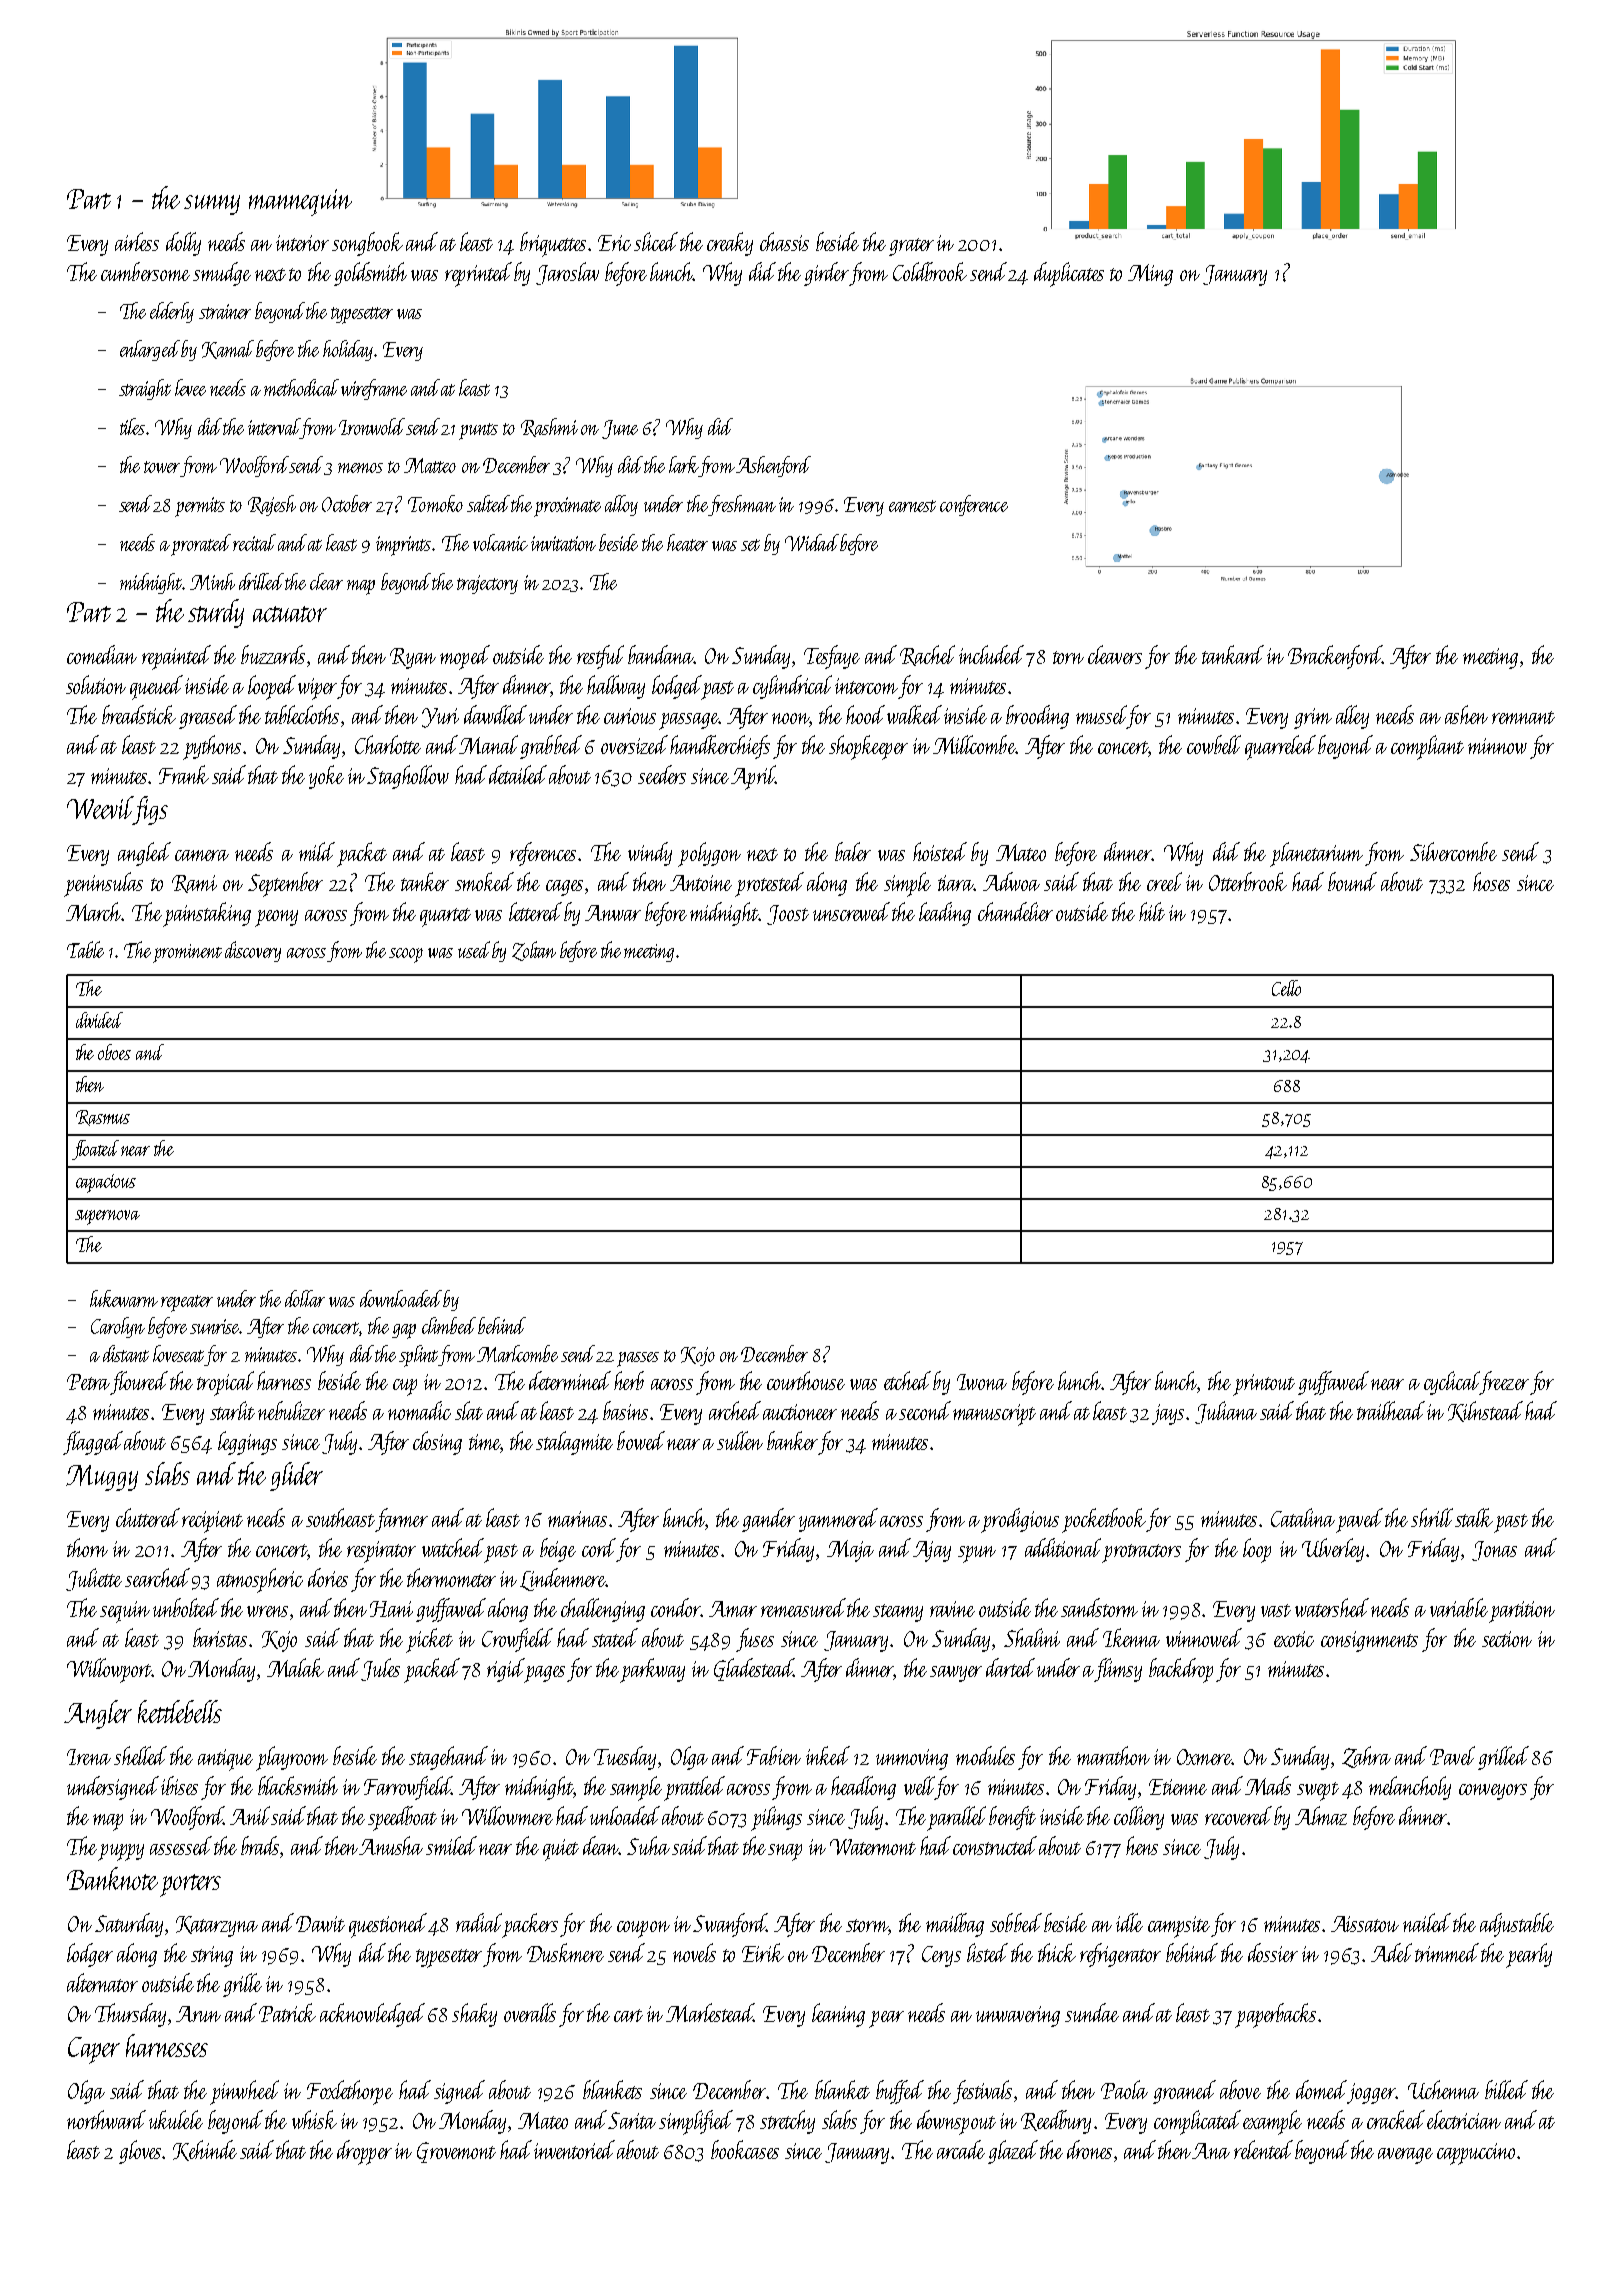  Describe the element at coordinates (925, 1410) in the document. I see `second` at that location.
